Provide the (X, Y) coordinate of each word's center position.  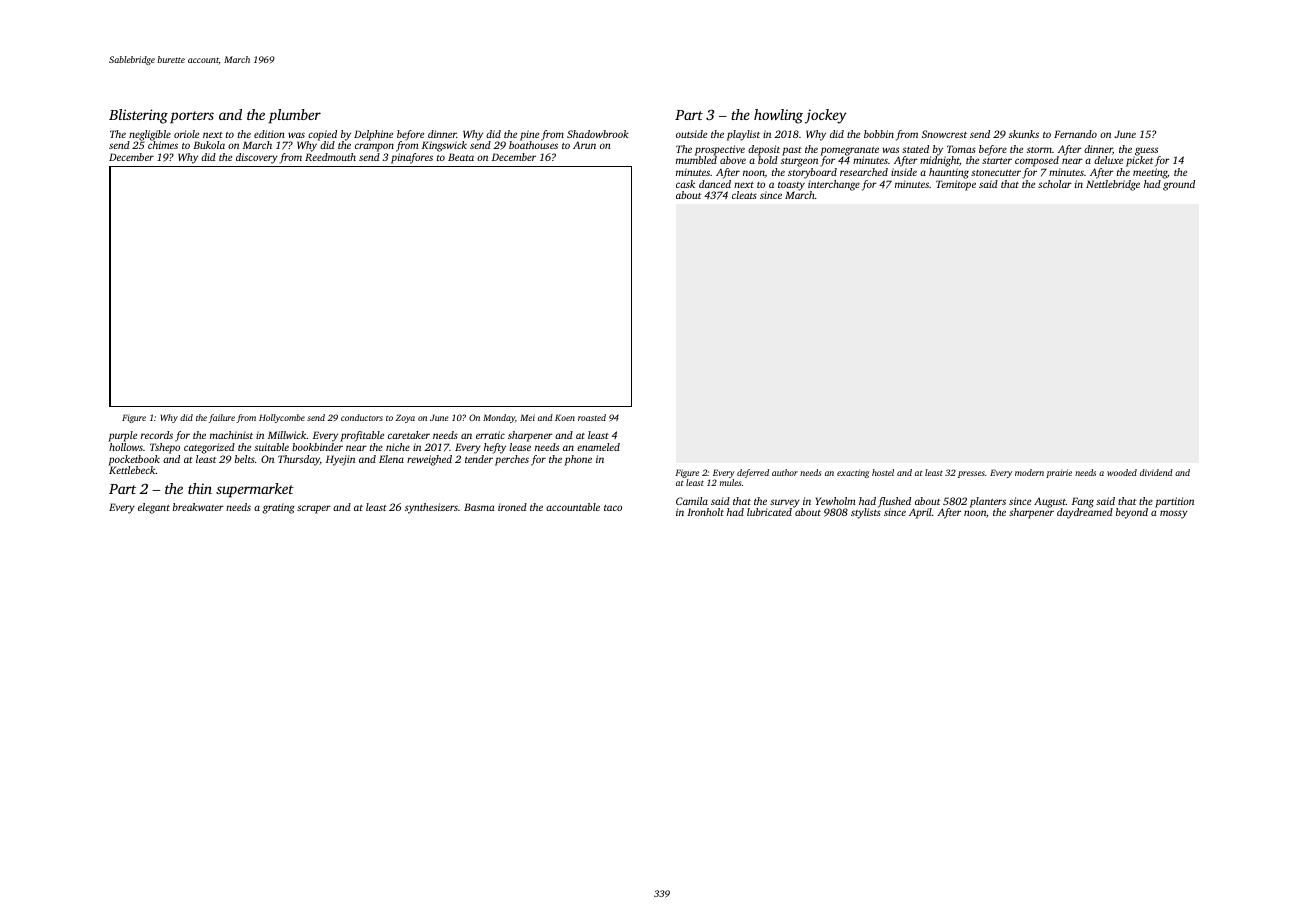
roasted (592, 417)
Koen (565, 417)
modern (1029, 472)
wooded (1122, 472)
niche (398, 447)
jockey (826, 116)
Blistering (138, 116)
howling (778, 116)
